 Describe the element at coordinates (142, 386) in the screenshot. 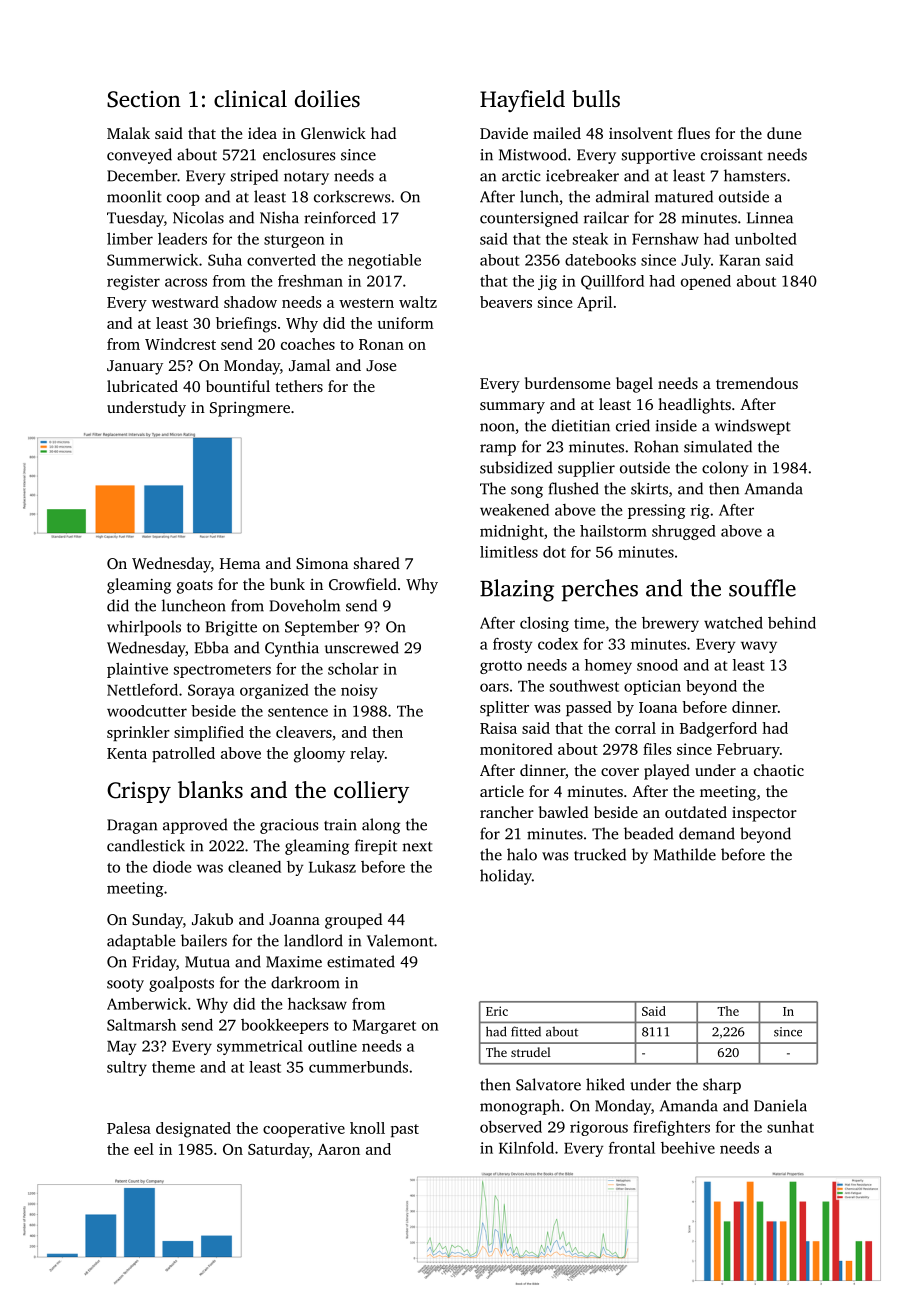

I see `lubricated` at that location.
